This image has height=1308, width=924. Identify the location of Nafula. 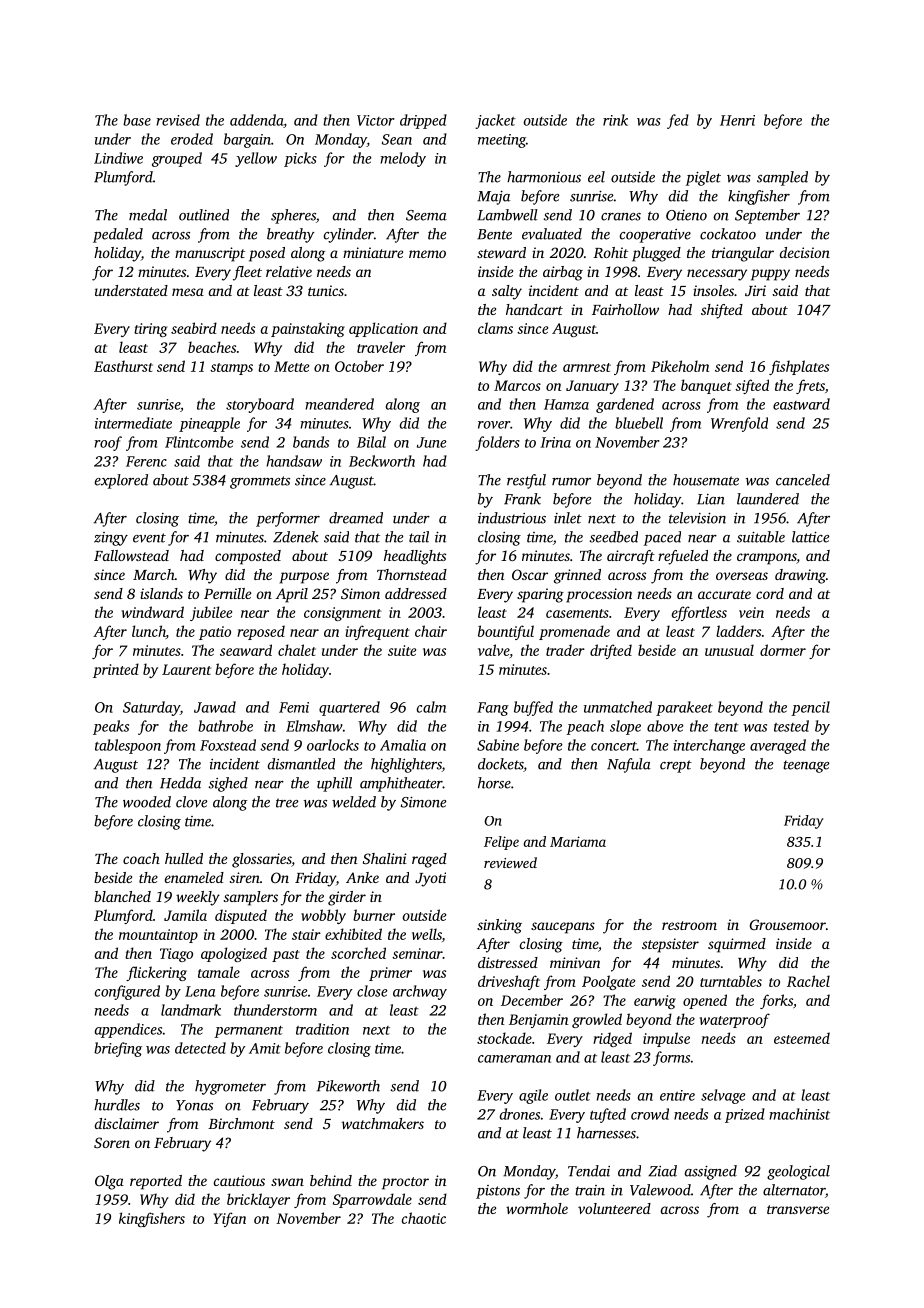
(629, 765).
